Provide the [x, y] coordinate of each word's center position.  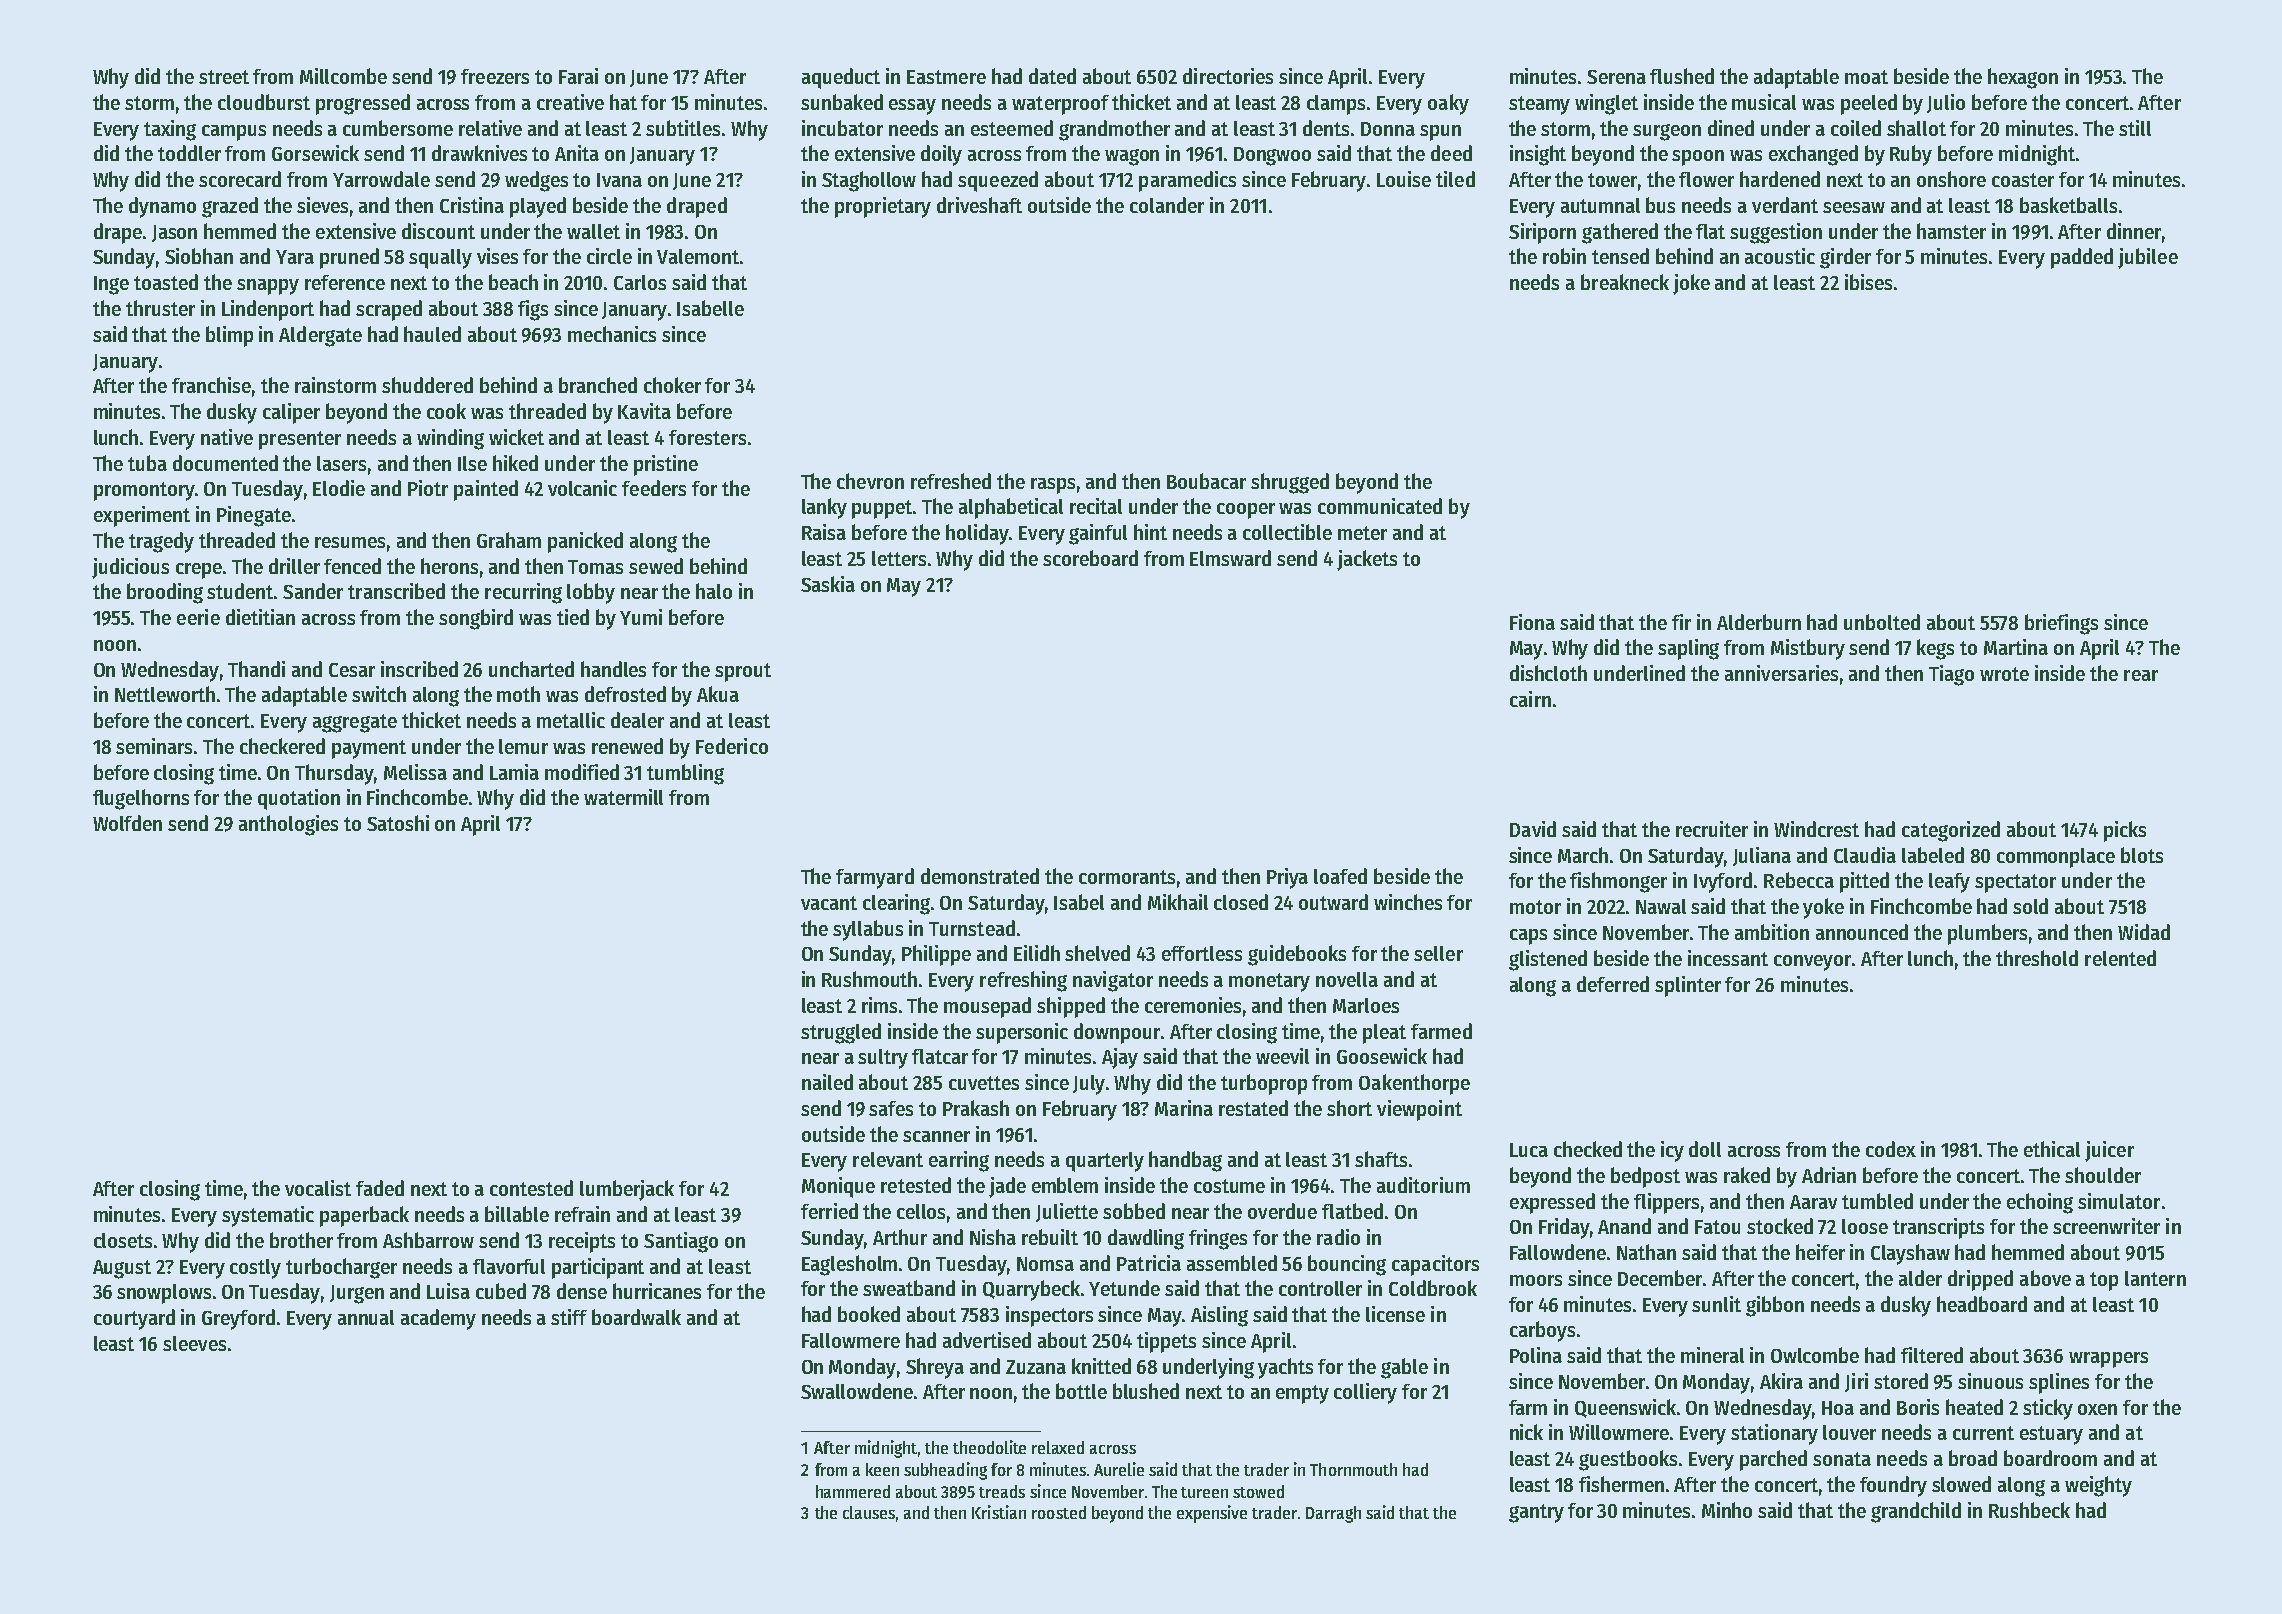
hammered [853, 1491]
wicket [516, 437]
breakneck [1625, 282]
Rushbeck [2029, 1510]
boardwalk [636, 1317]
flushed [1682, 76]
